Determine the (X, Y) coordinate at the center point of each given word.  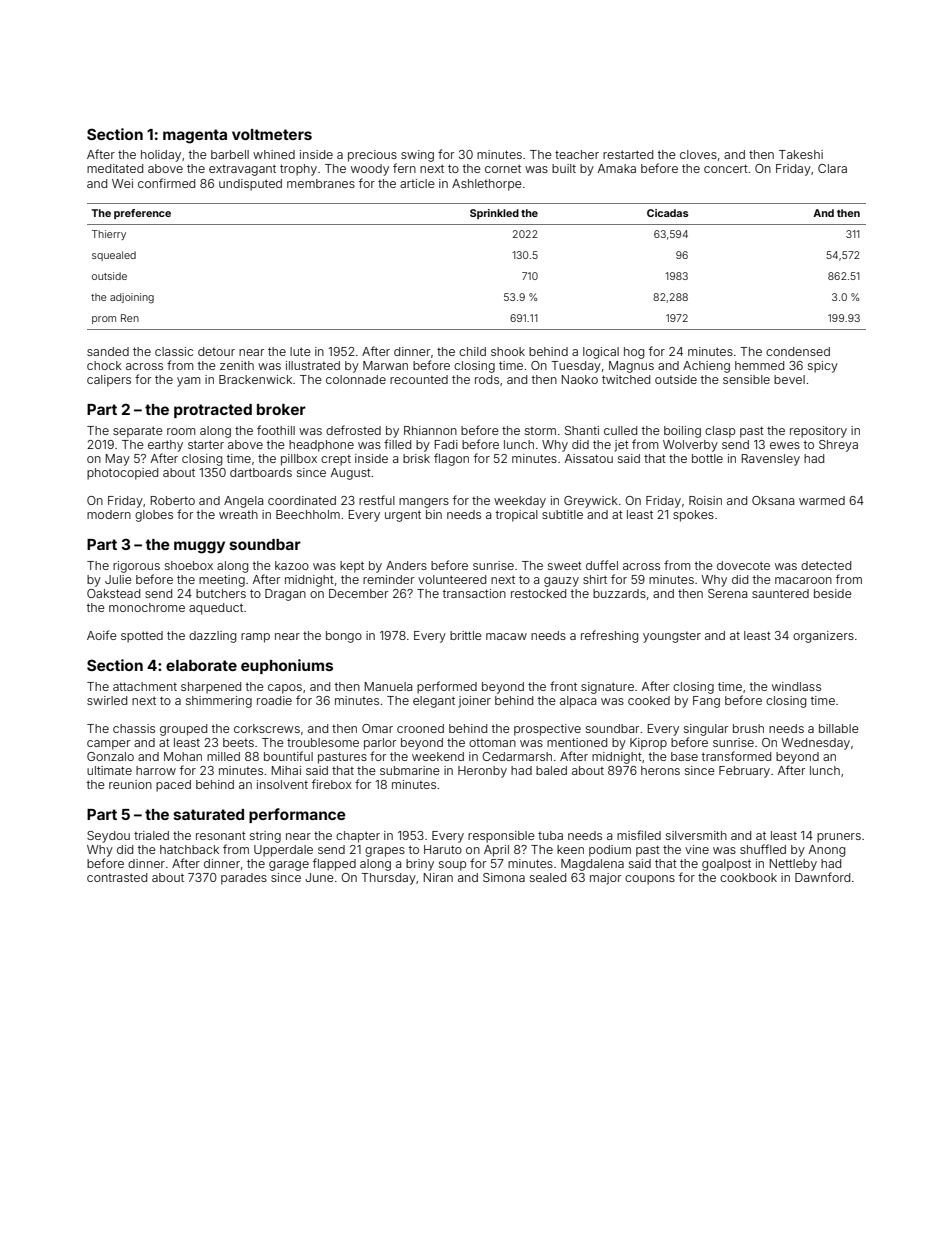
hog (634, 353)
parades (244, 879)
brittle (466, 635)
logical (601, 353)
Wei (122, 183)
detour (216, 351)
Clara (832, 168)
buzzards (619, 593)
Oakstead (113, 593)
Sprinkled (494, 214)
